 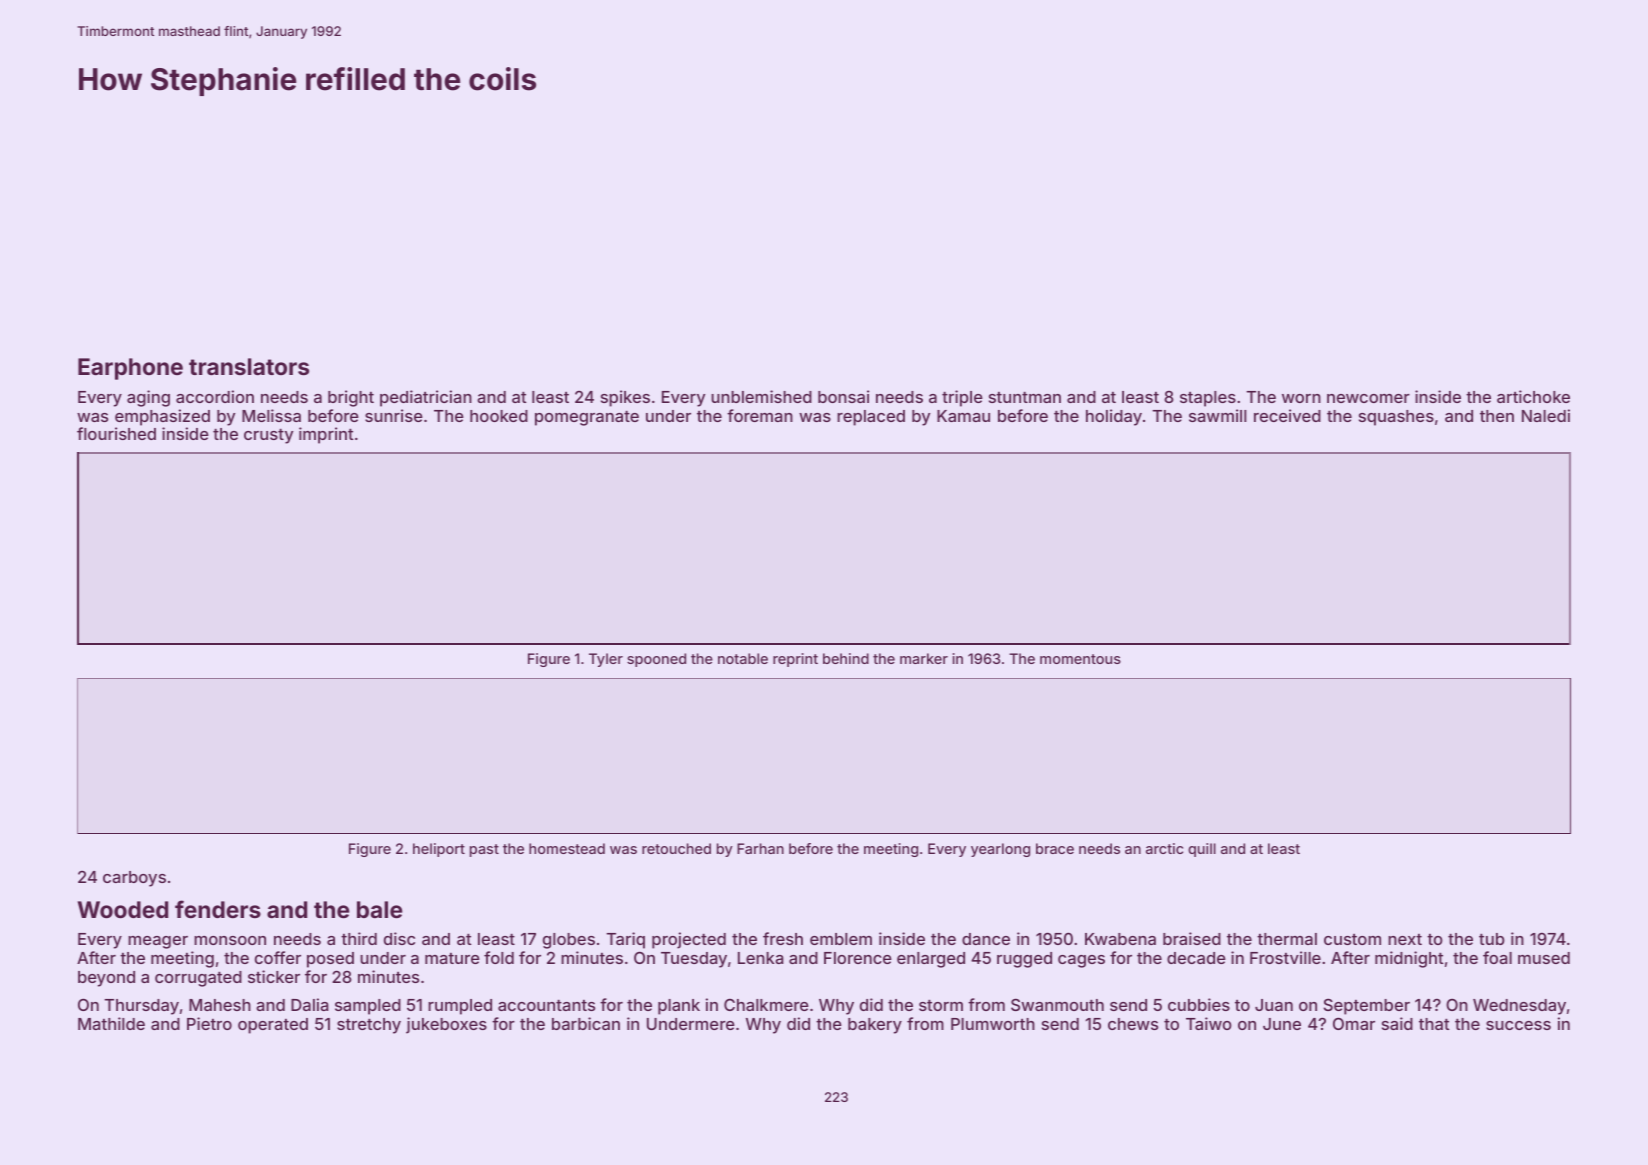 What do you see at coordinates (795, 660) in the screenshot?
I see `reprint` at bounding box center [795, 660].
